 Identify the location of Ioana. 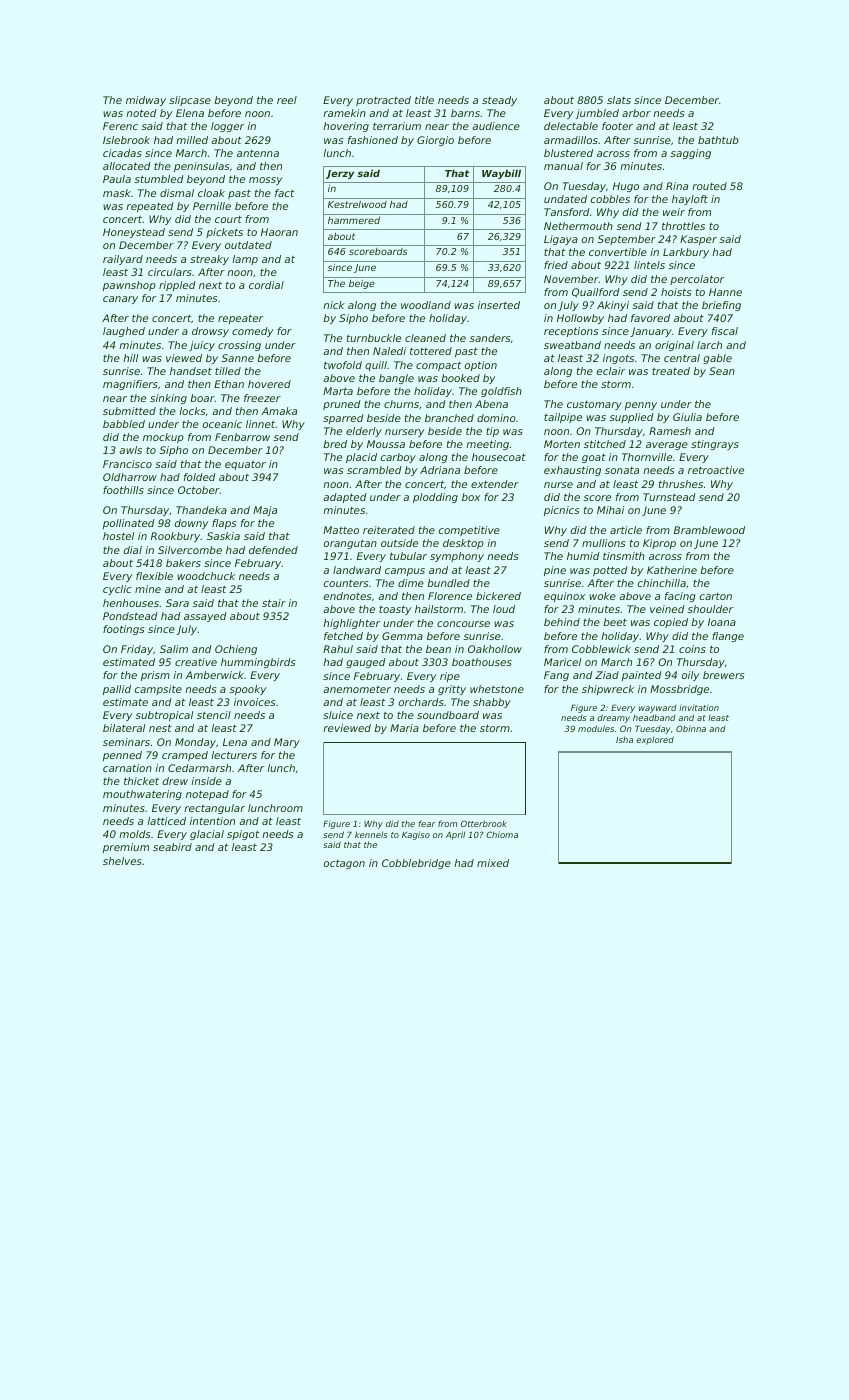
(722, 622).
